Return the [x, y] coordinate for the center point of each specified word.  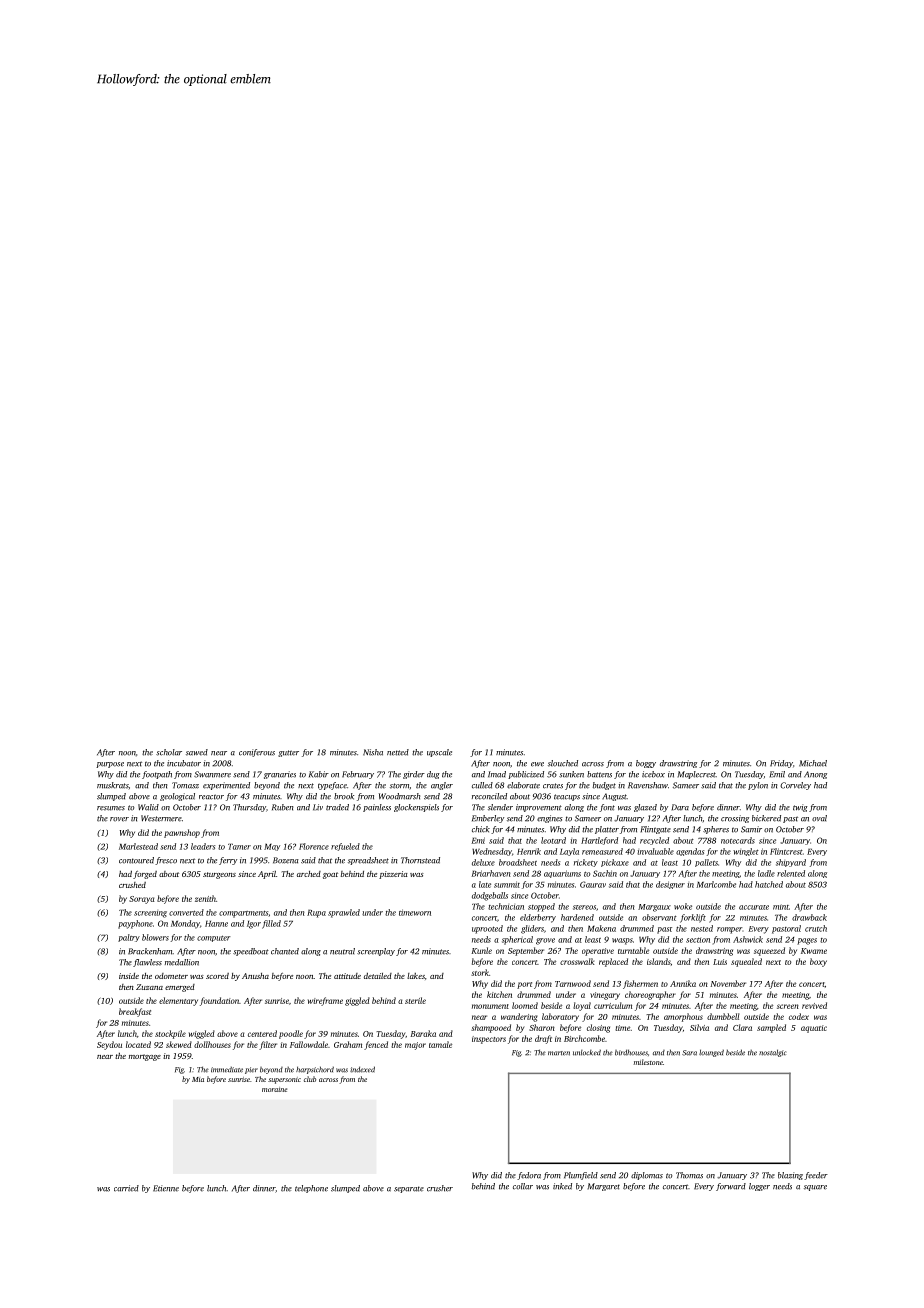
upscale [439, 753]
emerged [180, 988]
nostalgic [772, 1053]
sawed [197, 752]
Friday [781, 764]
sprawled [344, 913]
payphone [135, 924]
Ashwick [748, 939]
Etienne [166, 1188]
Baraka [423, 1033]
